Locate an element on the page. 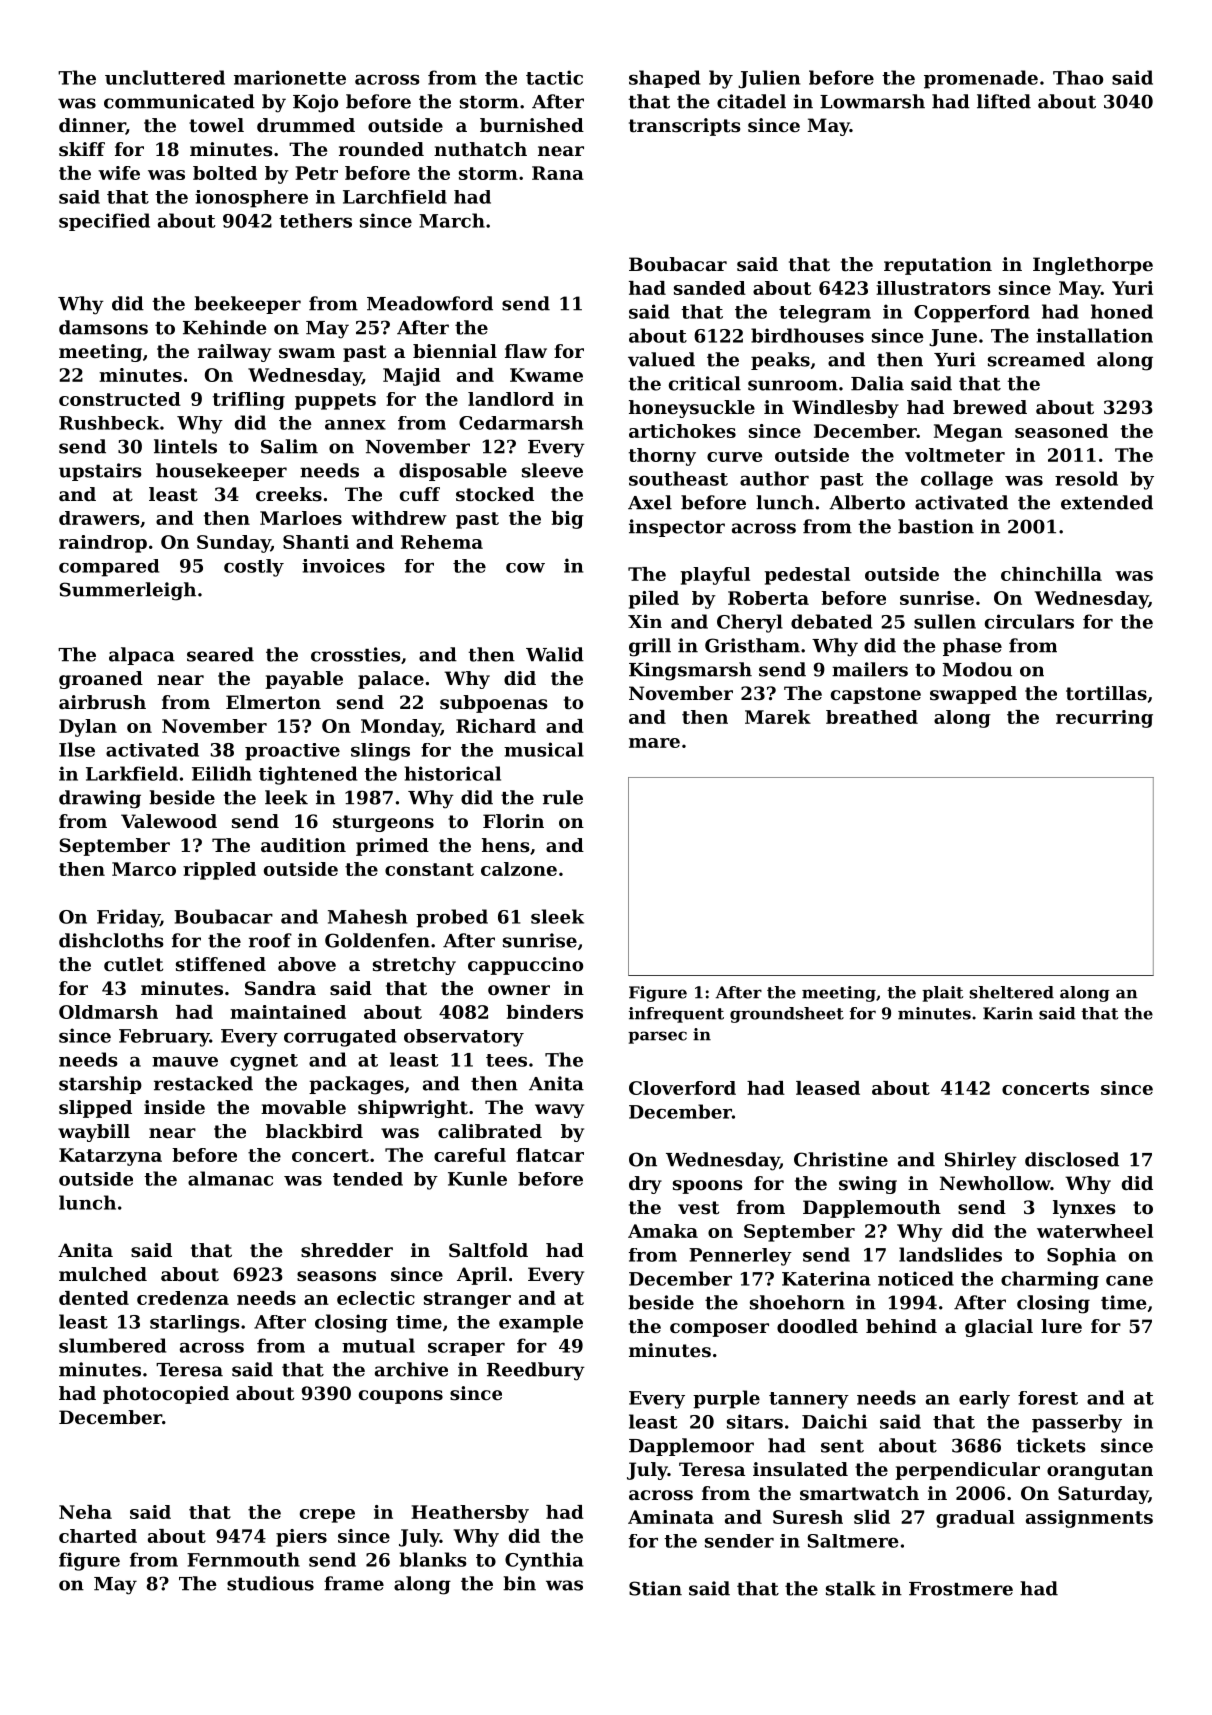  plait is located at coordinates (942, 994).
